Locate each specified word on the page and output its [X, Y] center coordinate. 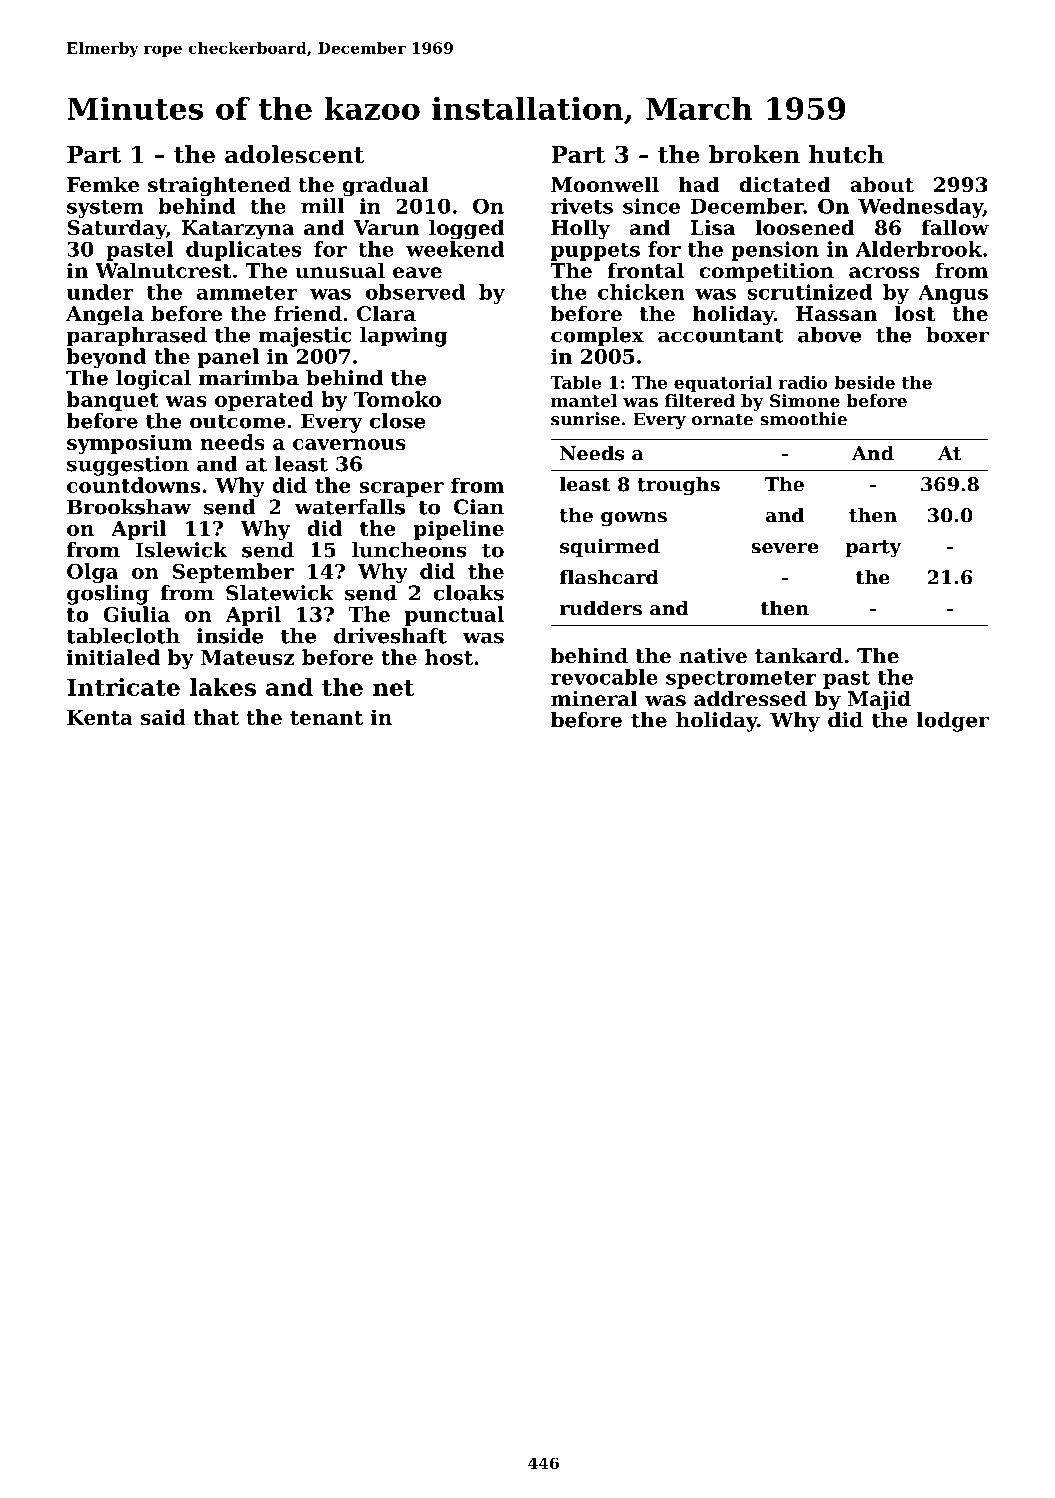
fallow [955, 227]
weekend [455, 249]
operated [264, 401]
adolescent [295, 154]
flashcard [609, 577]
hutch [846, 154]
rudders [601, 608]
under [100, 292]
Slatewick [280, 593]
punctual [454, 616]
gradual [385, 186]
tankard [799, 655]
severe [784, 548]
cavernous [349, 444]
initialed [113, 657]
